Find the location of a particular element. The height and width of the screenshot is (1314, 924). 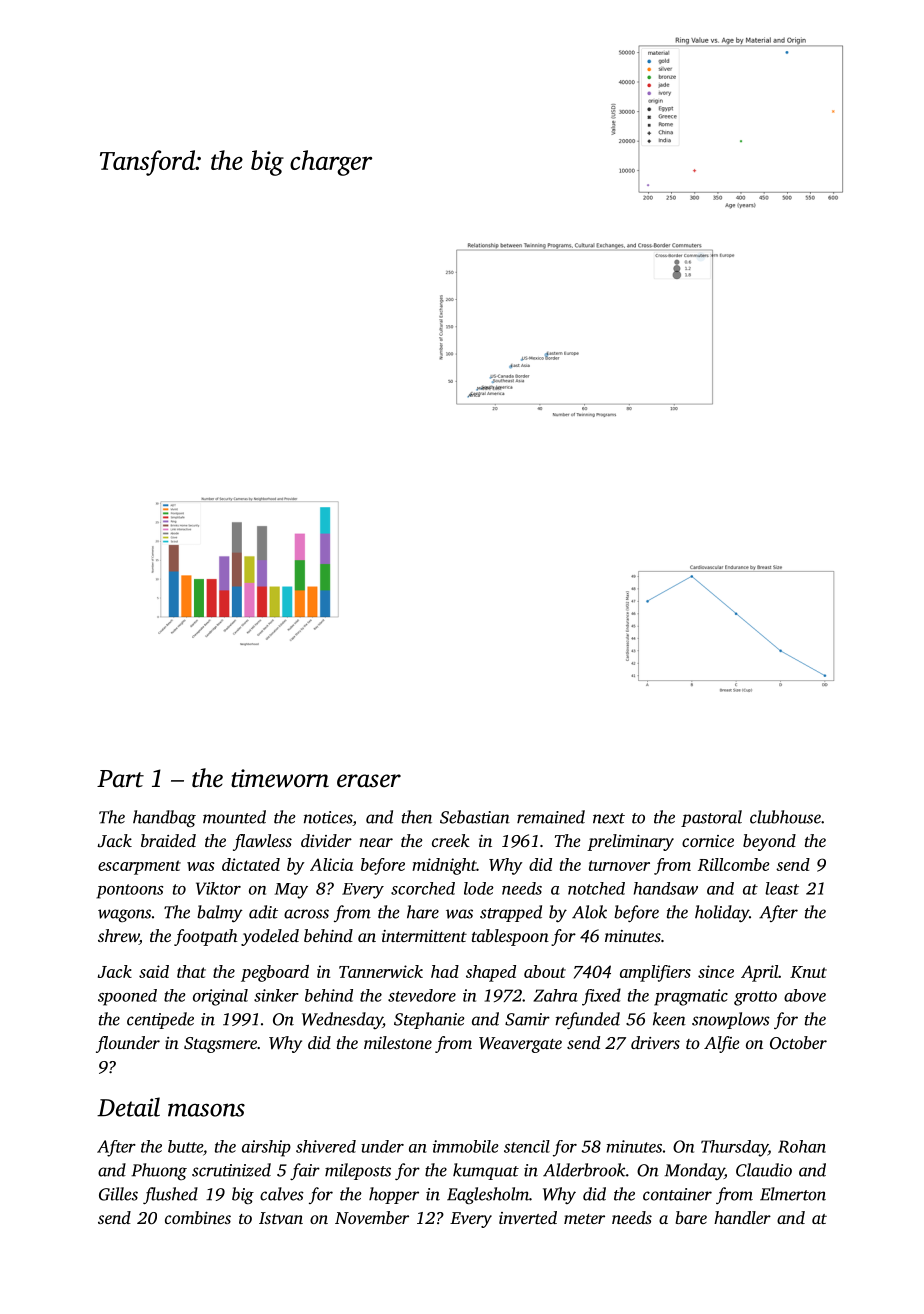

eraser is located at coordinates (369, 781).
